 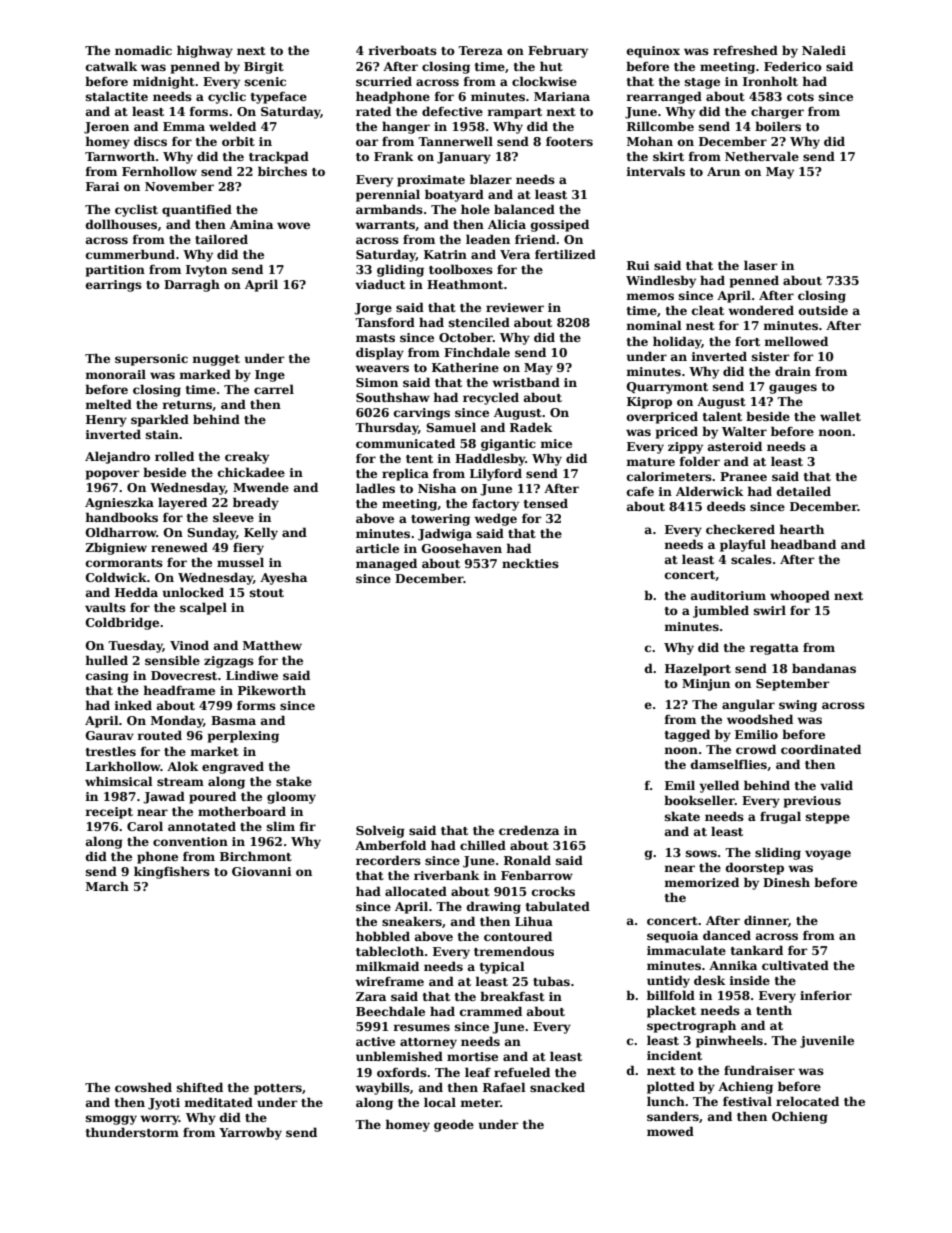 What do you see at coordinates (792, 684) in the screenshot?
I see `September` at bounding box center [792, 684].
